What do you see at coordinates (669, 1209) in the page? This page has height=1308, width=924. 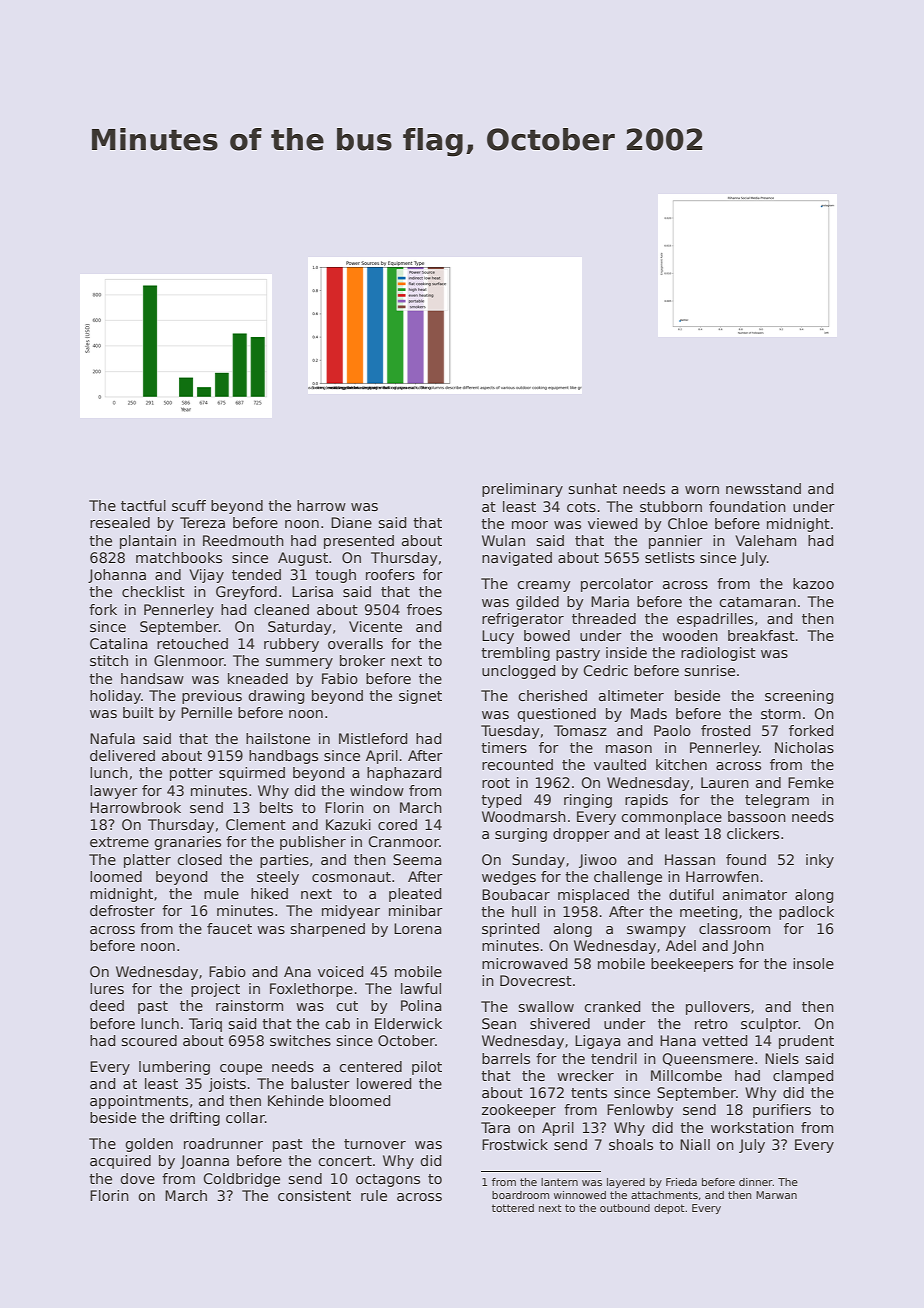 I see `depot` at bounding box center [669, 1209].
